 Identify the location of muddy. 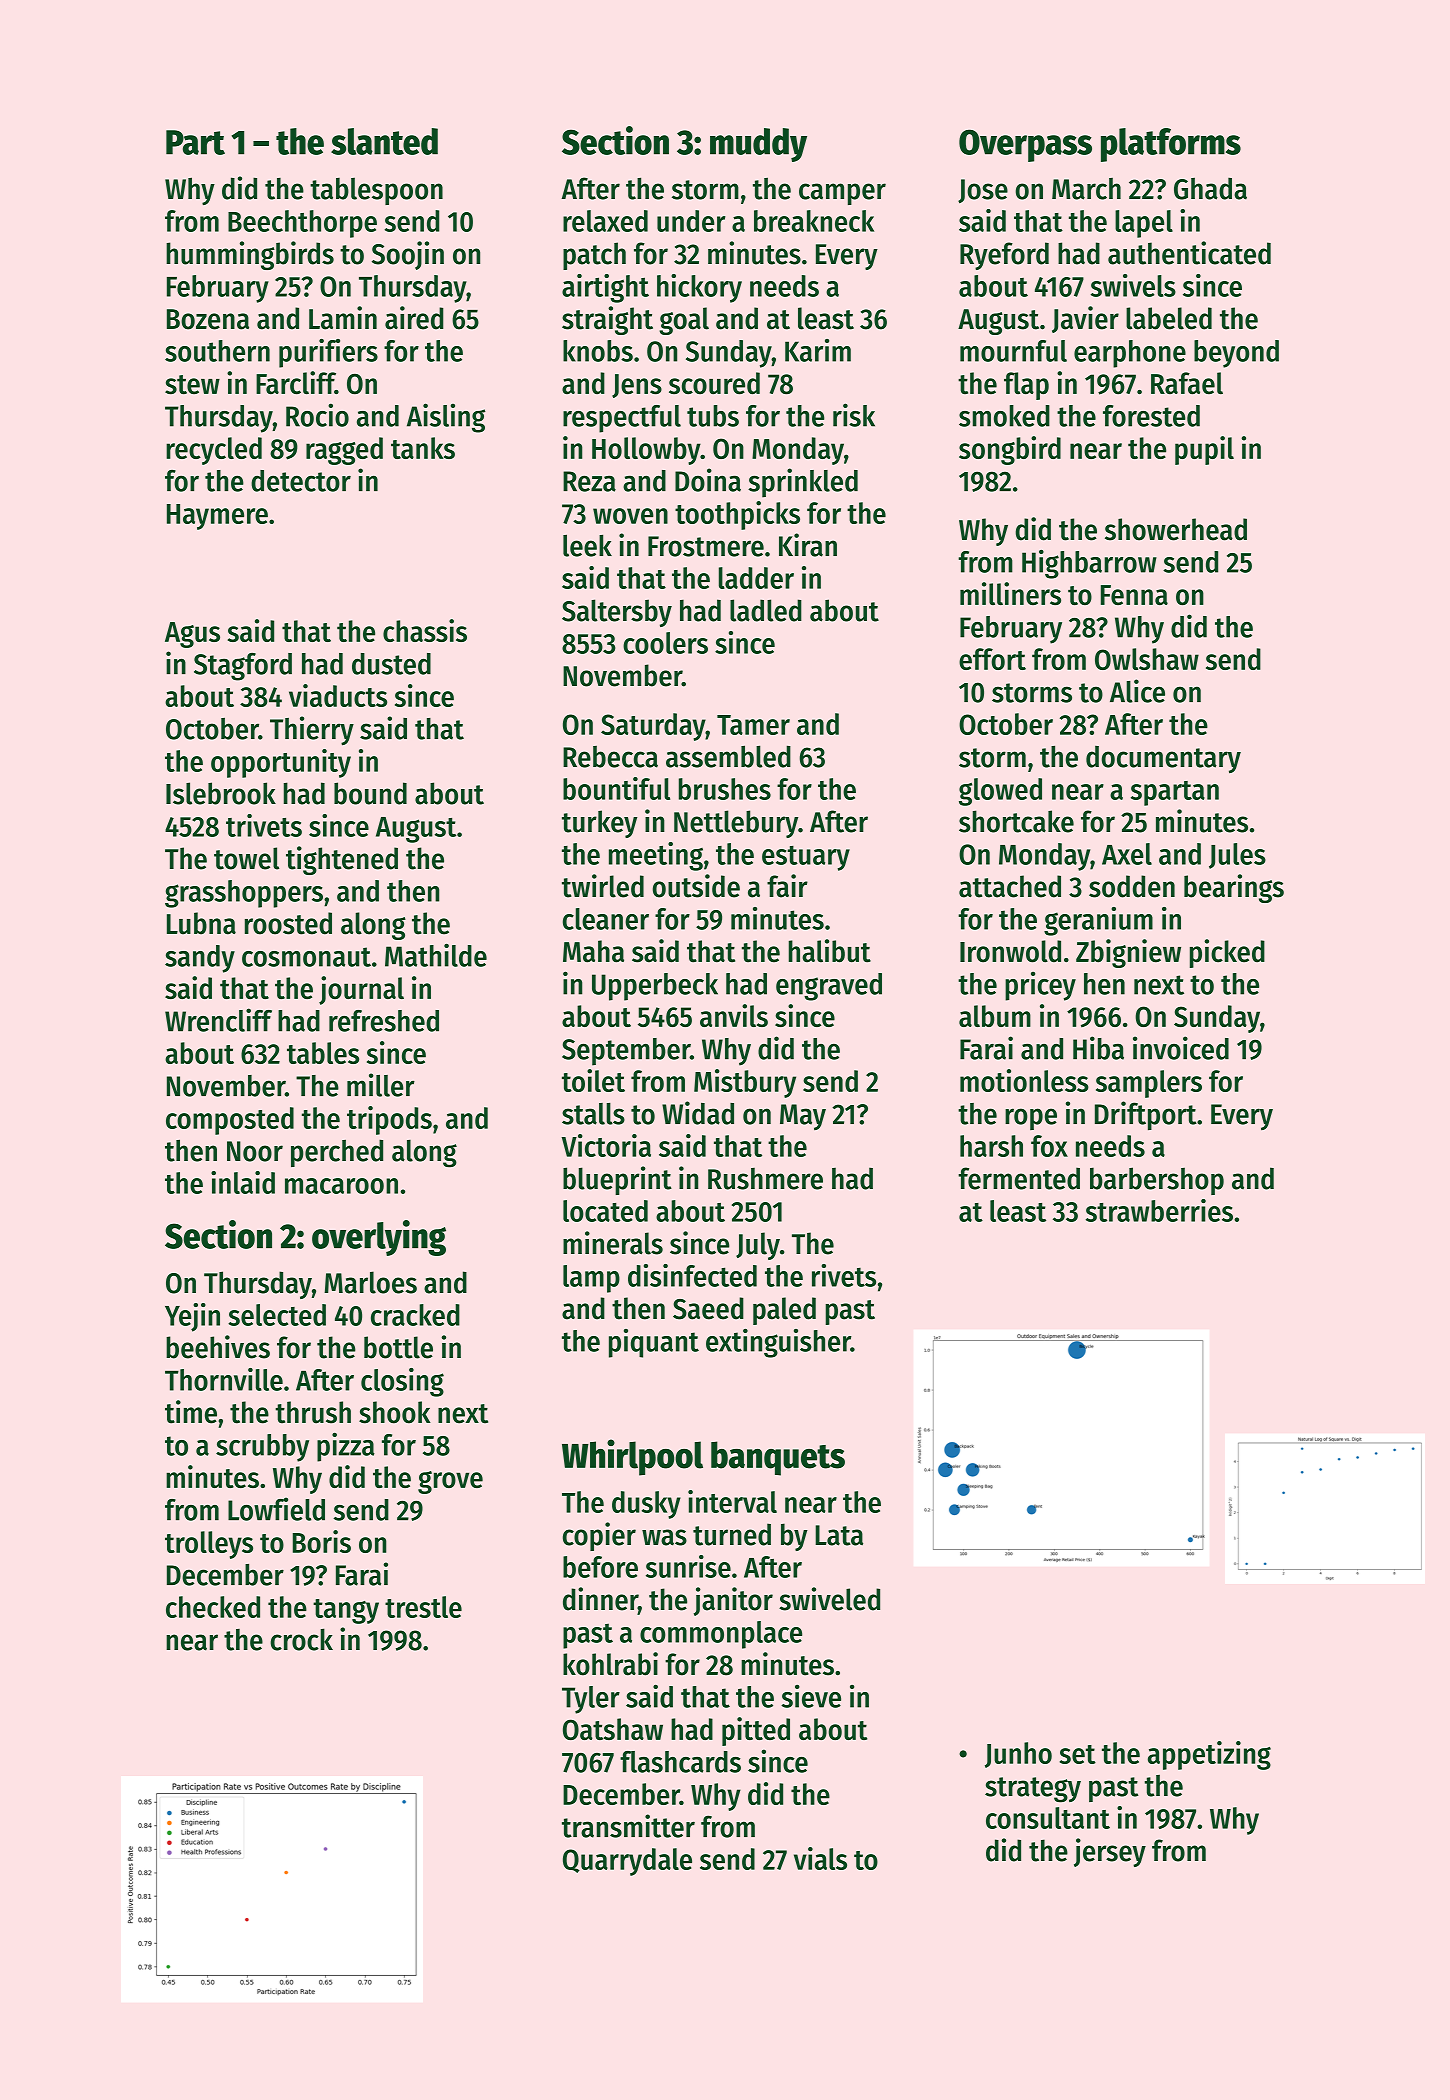
(758, 145).
